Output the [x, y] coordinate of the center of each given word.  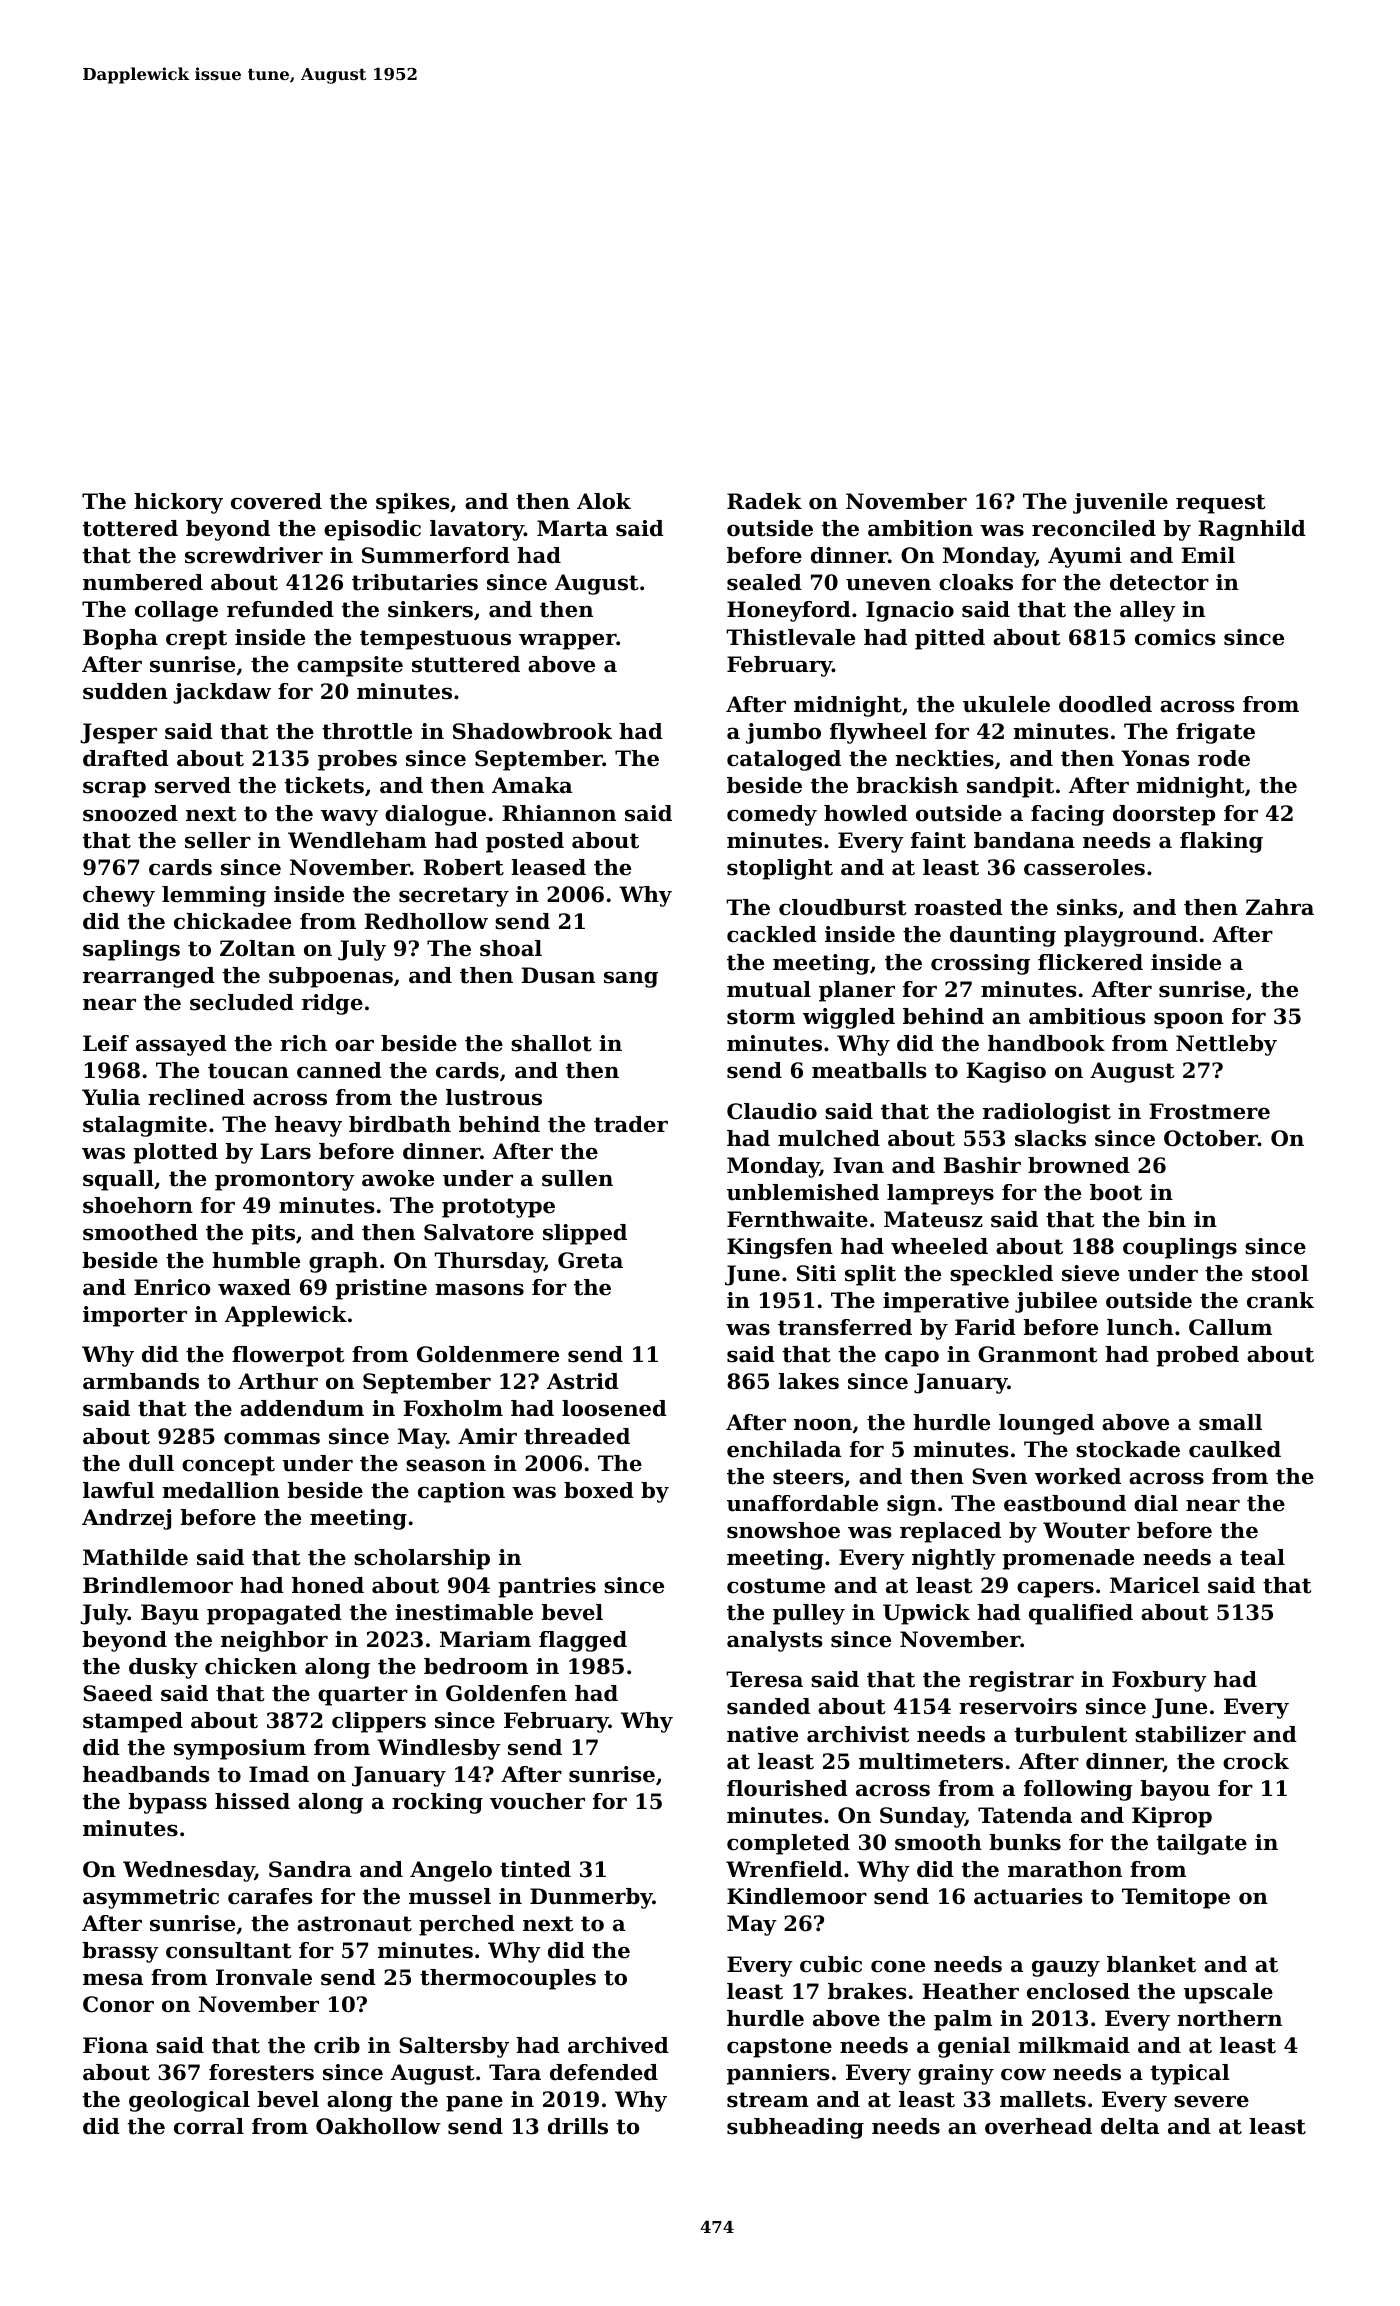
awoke [398, 1178]
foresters [261, 2072]
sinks [1087, 907]
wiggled [849, 1018]
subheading [795, 2128]
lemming [214, 896]
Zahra [1280, 907]
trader [631, 1124]
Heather [970, 1991]
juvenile [1120, 503]
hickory [178, 503]
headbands [146, 1774]
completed [788, 1844]
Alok [604, 501]
